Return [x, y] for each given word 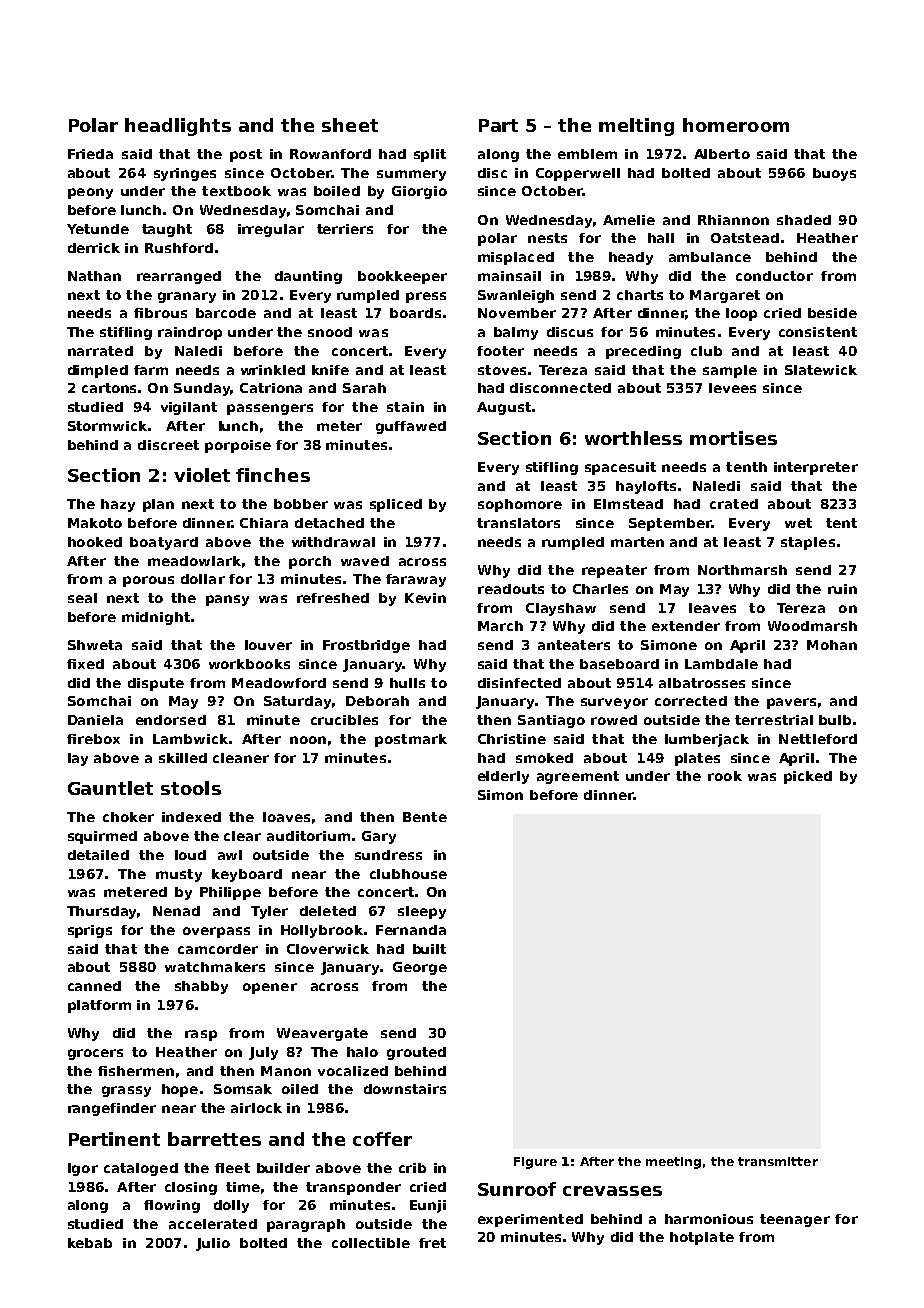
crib [412, 1168]
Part [498, 125]
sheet [350, 125]
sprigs [90, 931]
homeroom [736, 125]
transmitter [778, 1161]
